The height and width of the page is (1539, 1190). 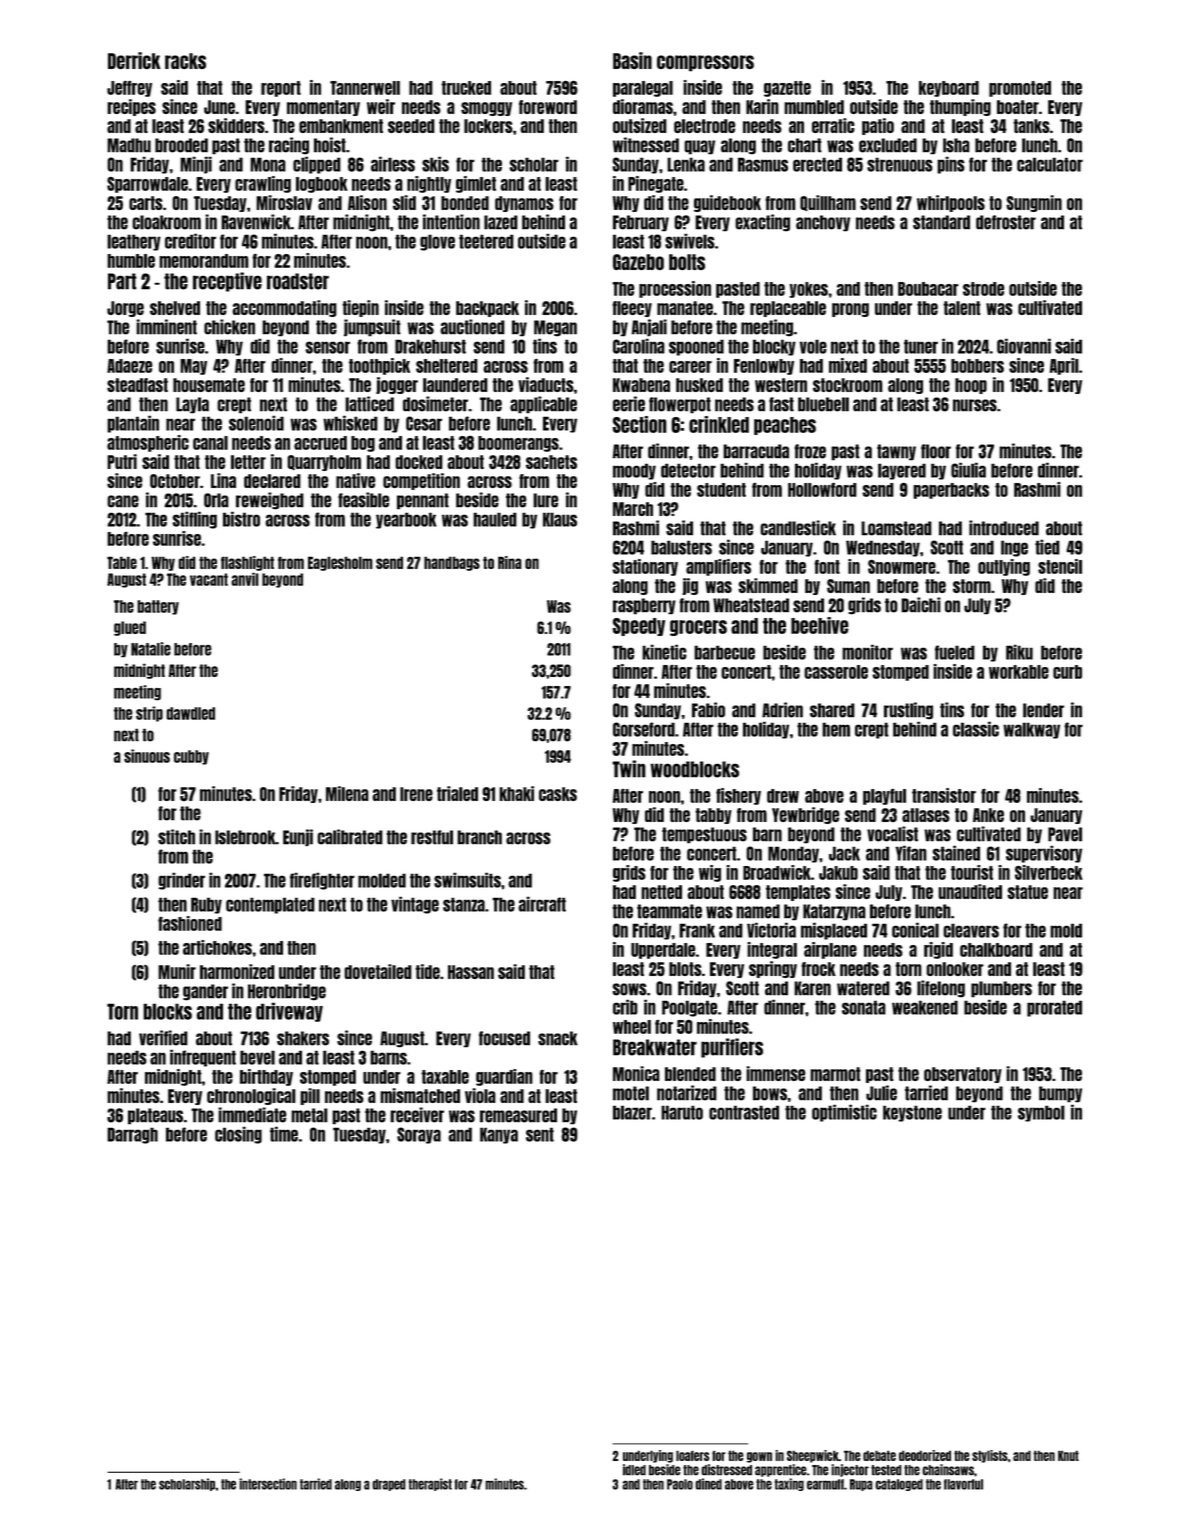 What do you see at coordinates (632, 60) in the page?
I see `Basin` at bounding box center [632, 60].
